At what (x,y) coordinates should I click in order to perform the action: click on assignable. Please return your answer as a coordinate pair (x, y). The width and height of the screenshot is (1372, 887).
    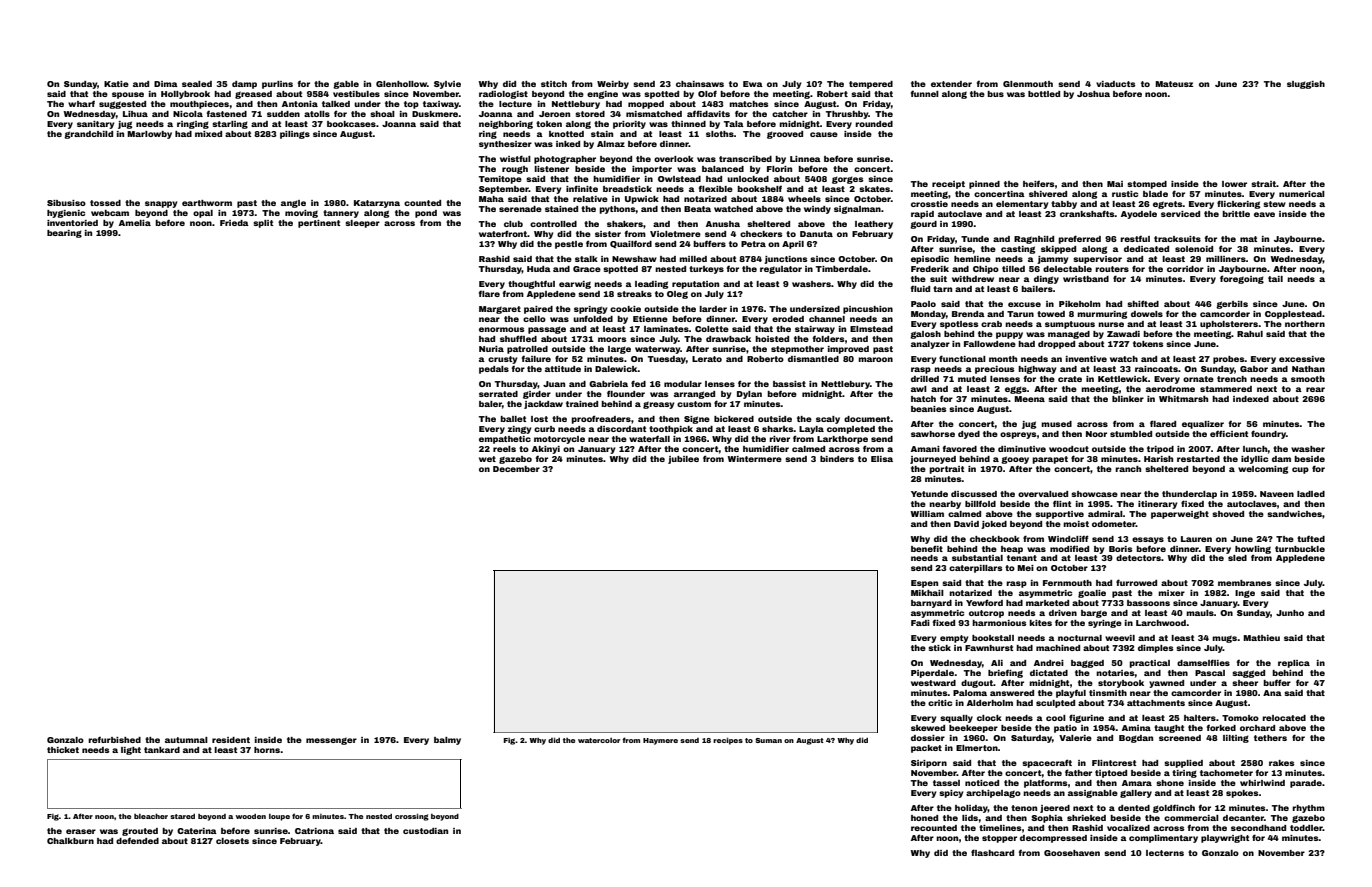
    Looking at the image, I should click on (1093, 794).
